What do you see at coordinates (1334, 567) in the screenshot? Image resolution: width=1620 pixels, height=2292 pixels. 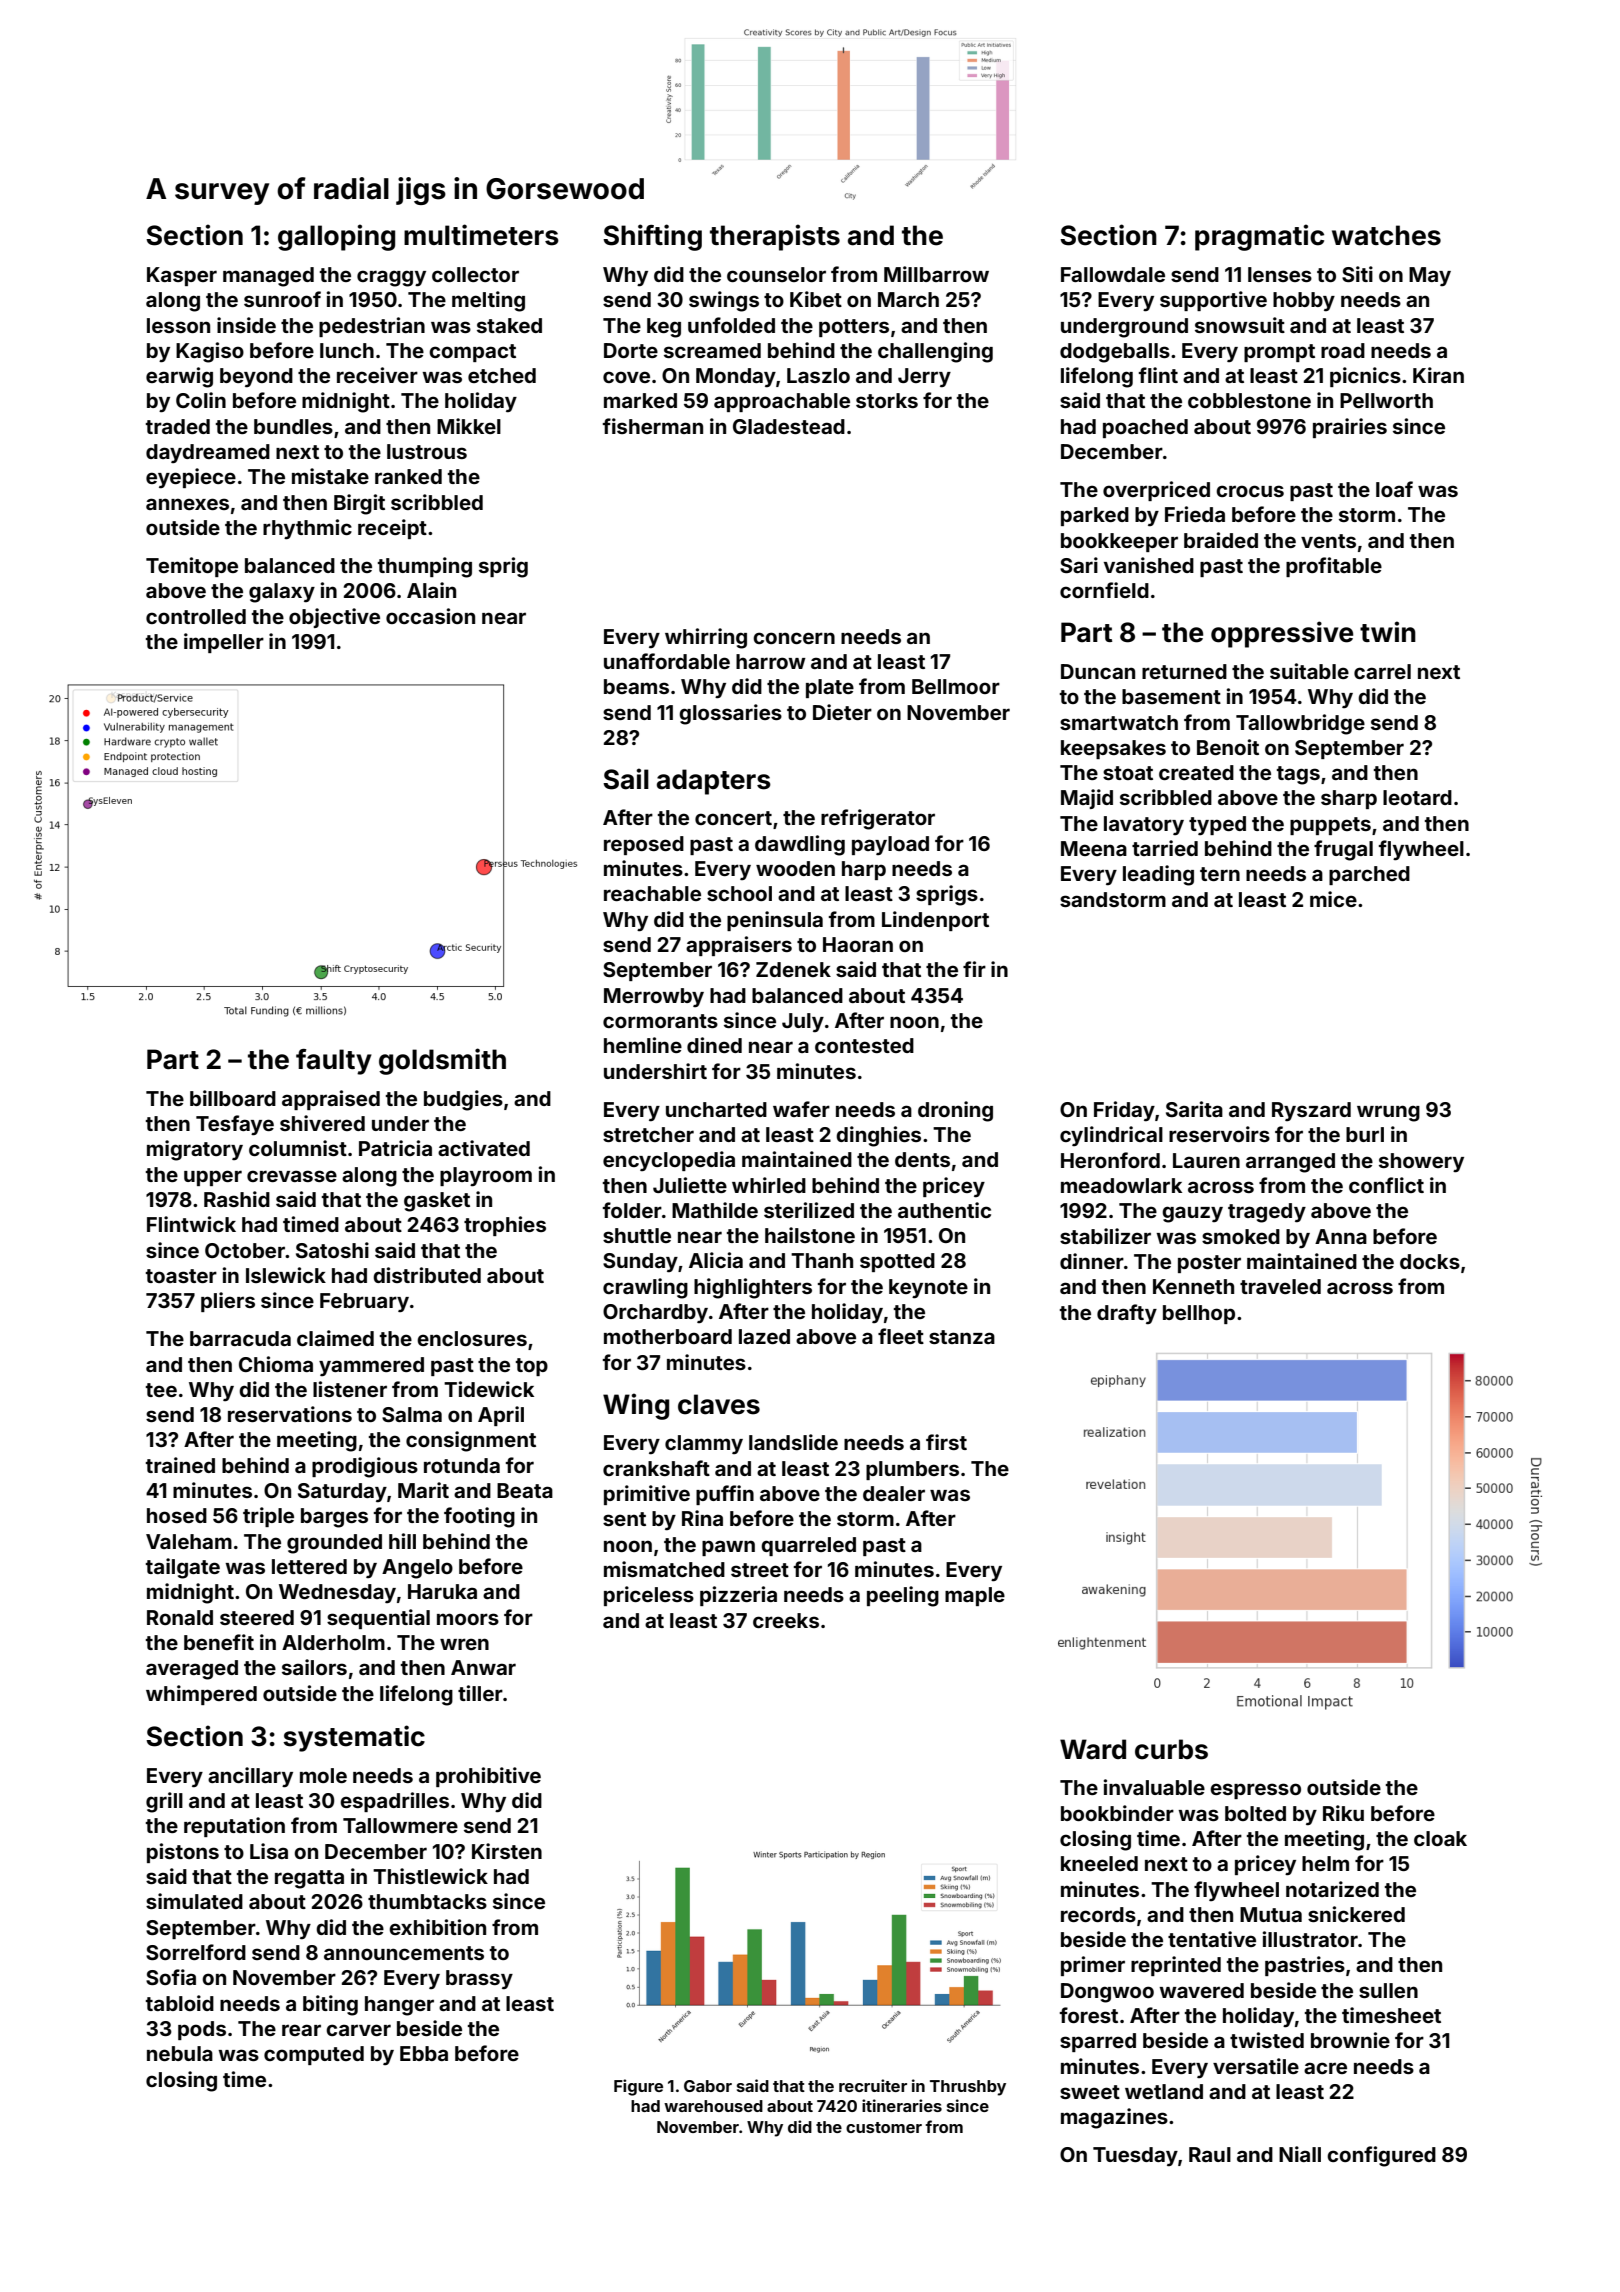 I see `profitable` at bounding box center [1334, 567].
